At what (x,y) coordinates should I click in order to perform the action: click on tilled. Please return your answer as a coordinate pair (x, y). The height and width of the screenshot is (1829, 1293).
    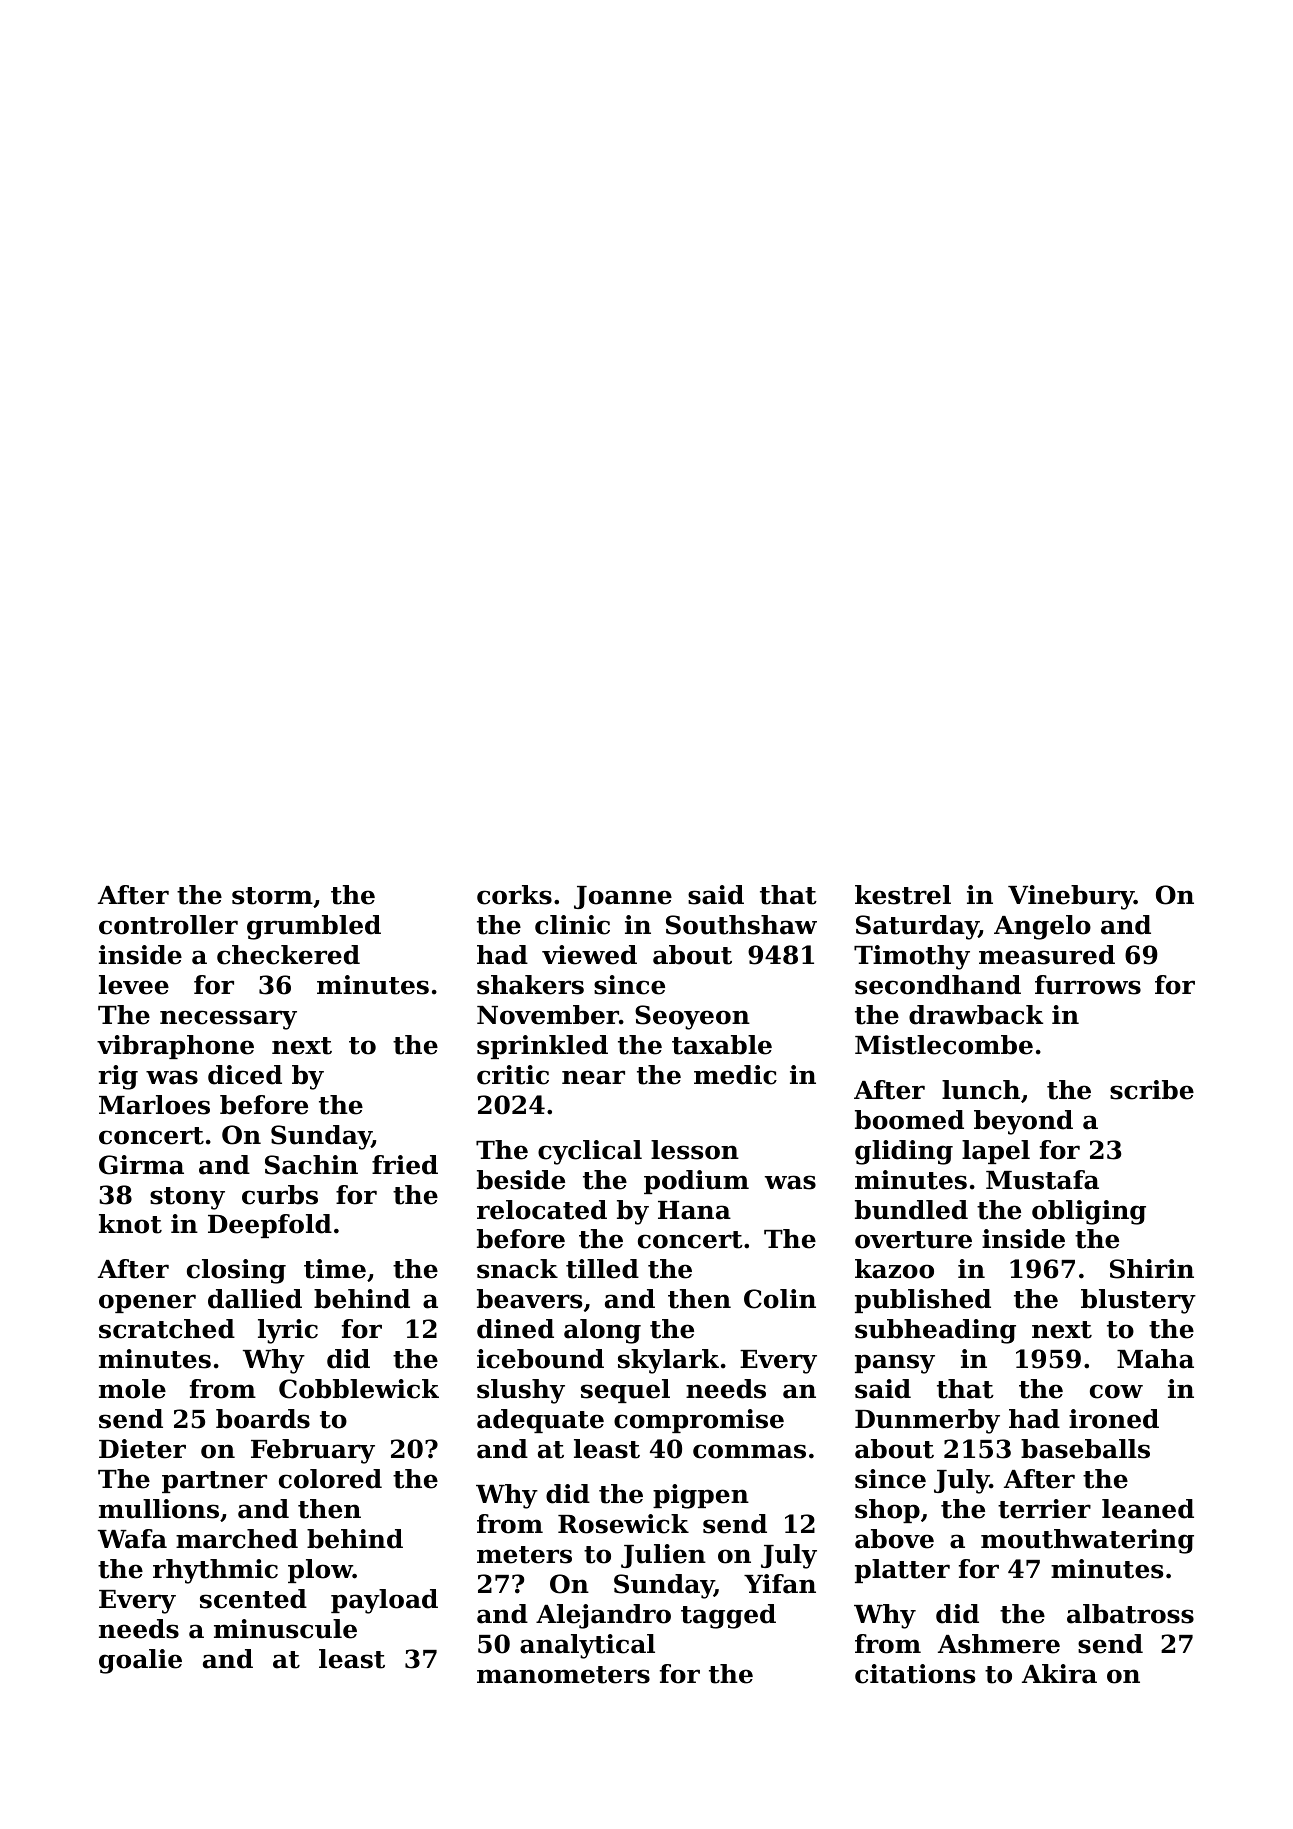
    Looking at the image, I should click on (602, 1269).
